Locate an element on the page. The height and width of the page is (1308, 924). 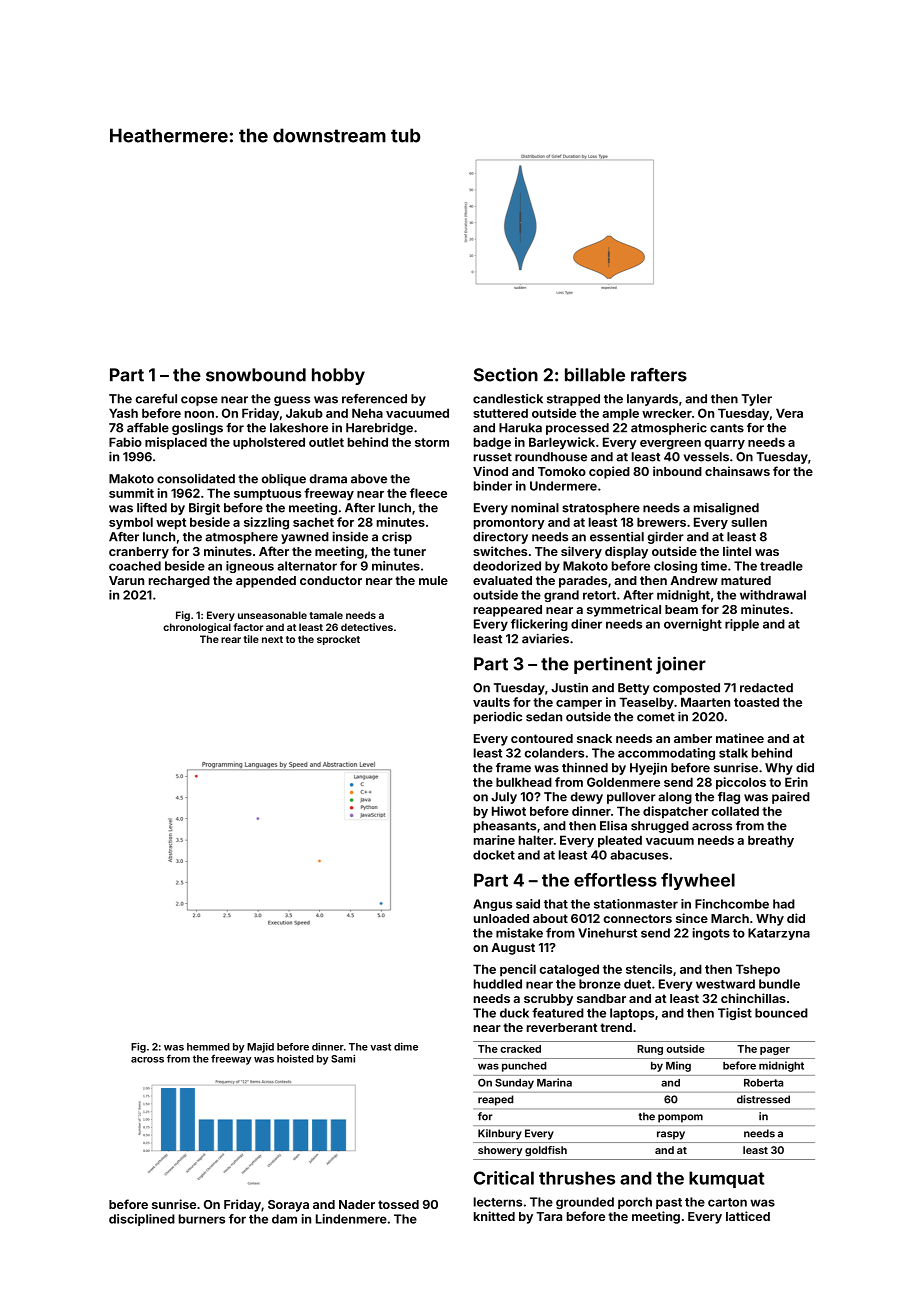
mistake is located at coordinates (519, 933).
